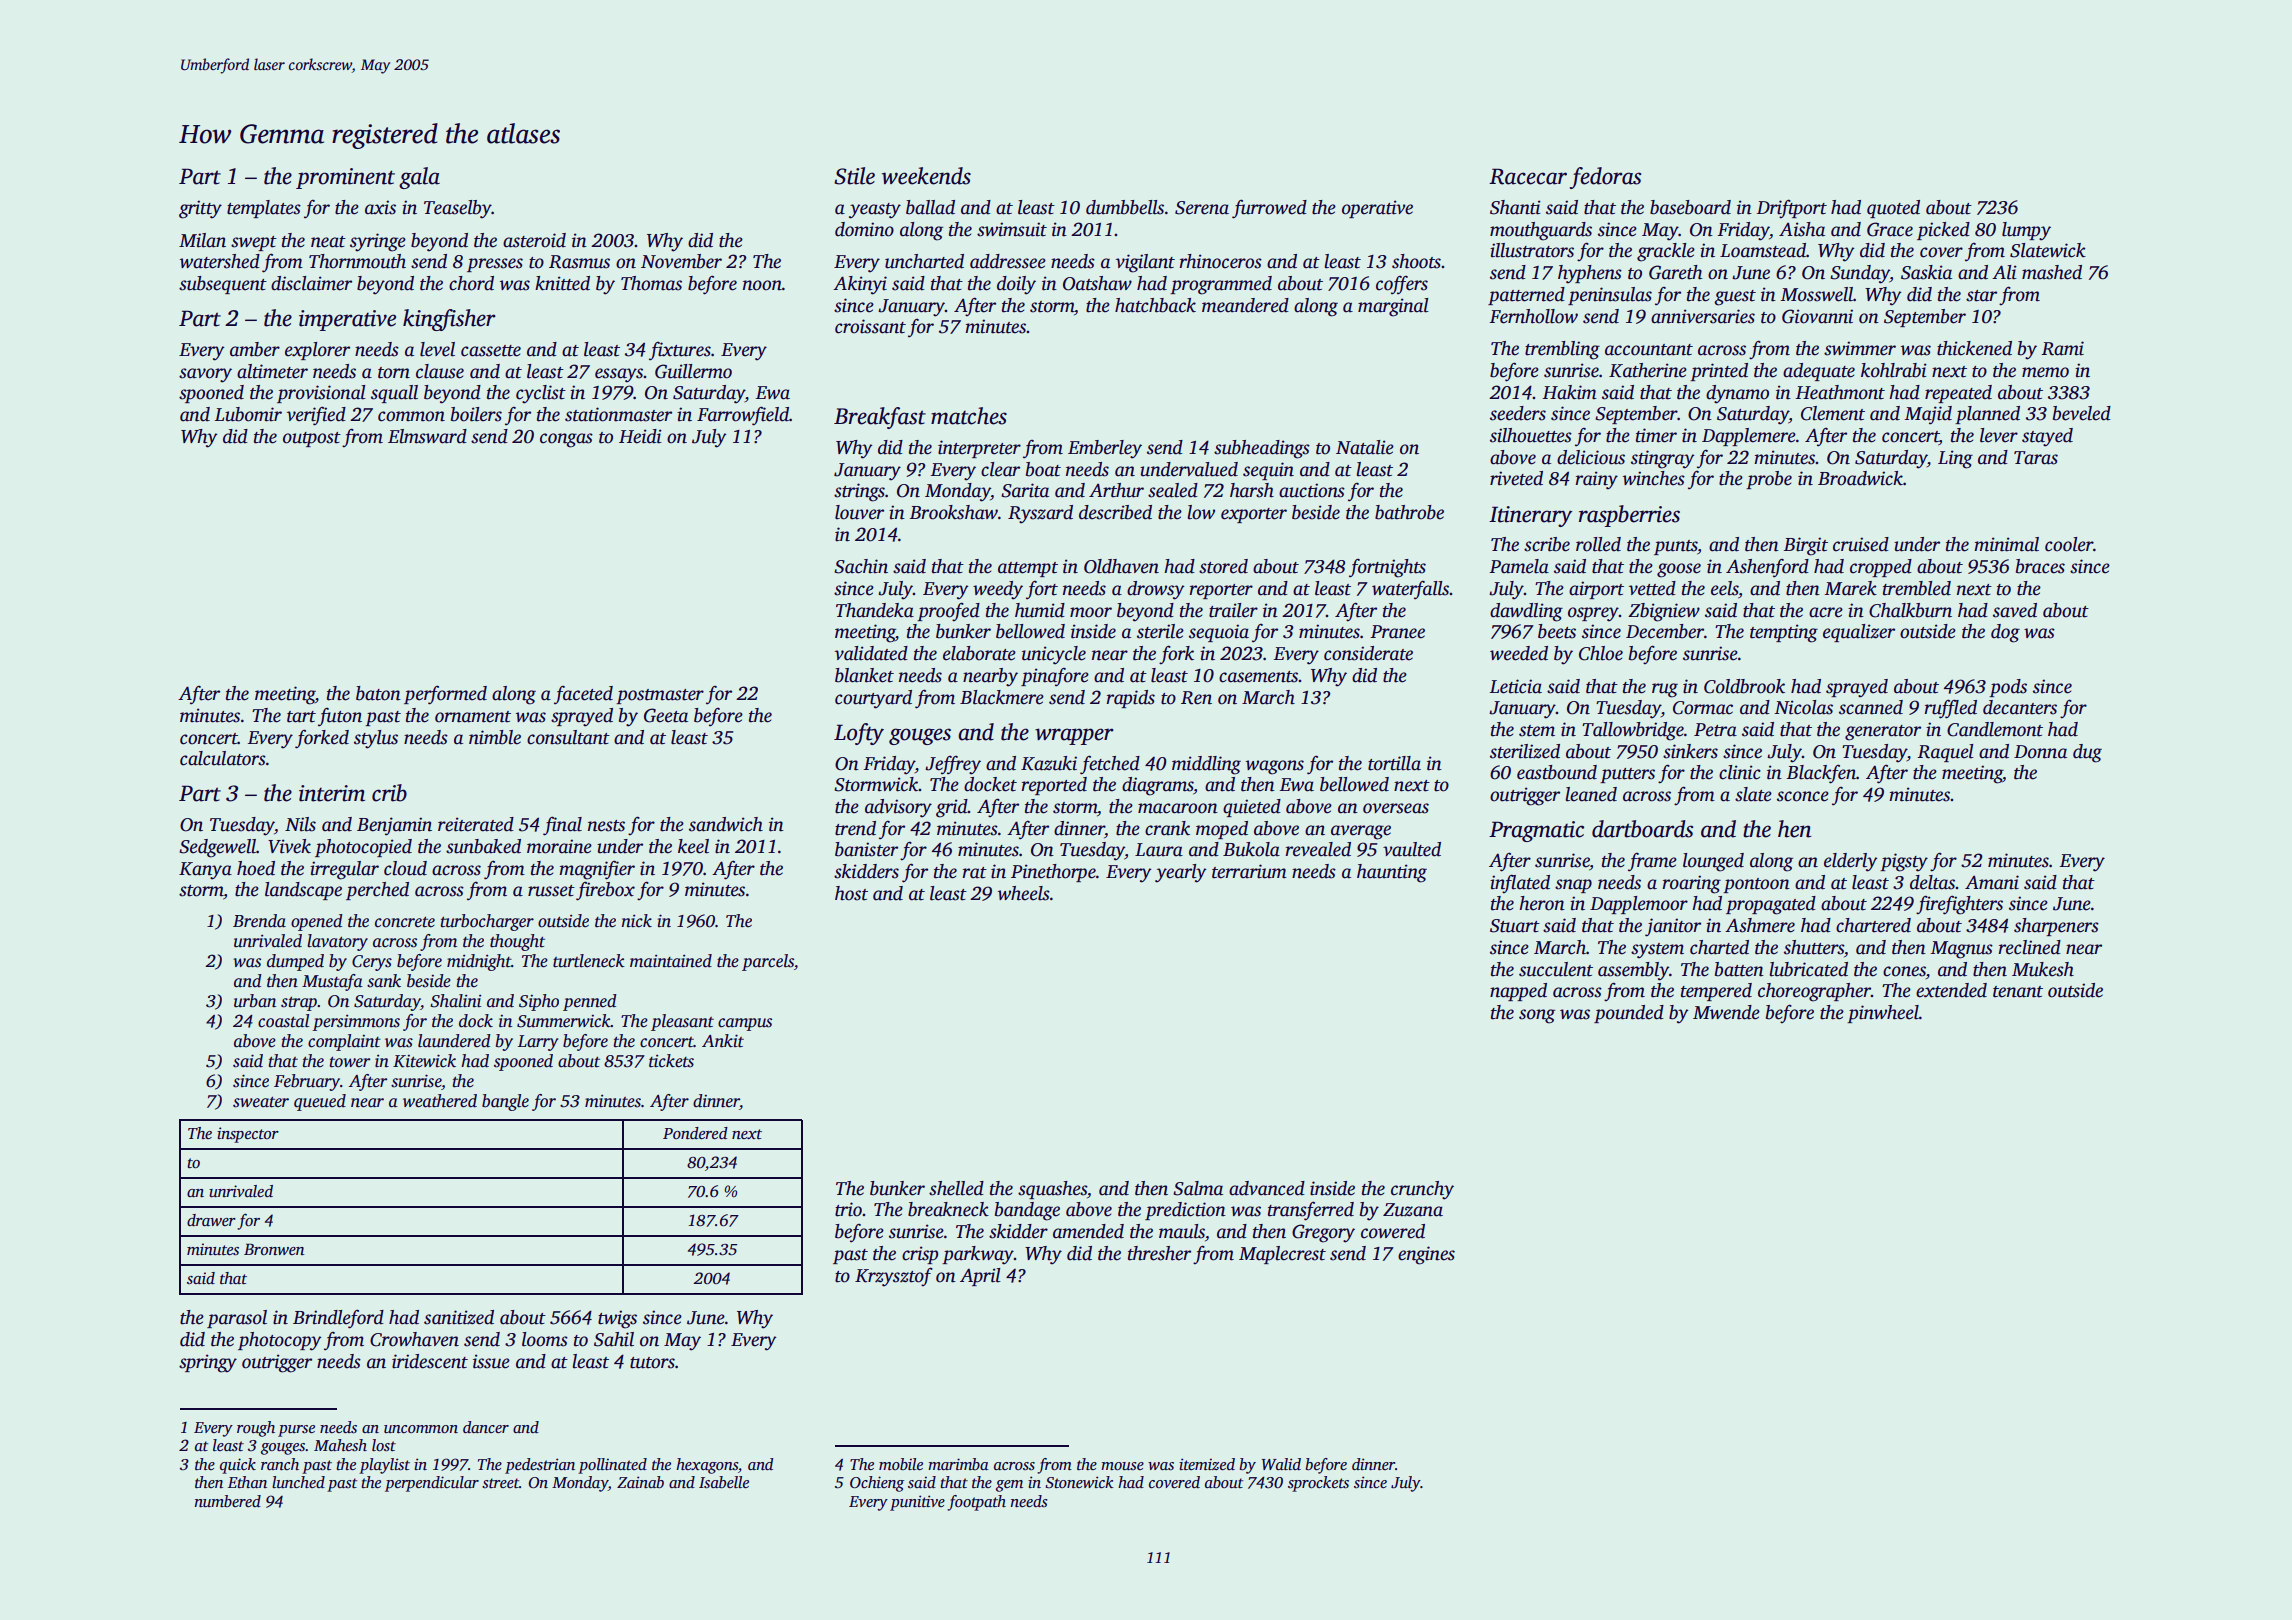  Describe the element at coordinates (1528, 176) in the page. I see `Racecar` at that location.
